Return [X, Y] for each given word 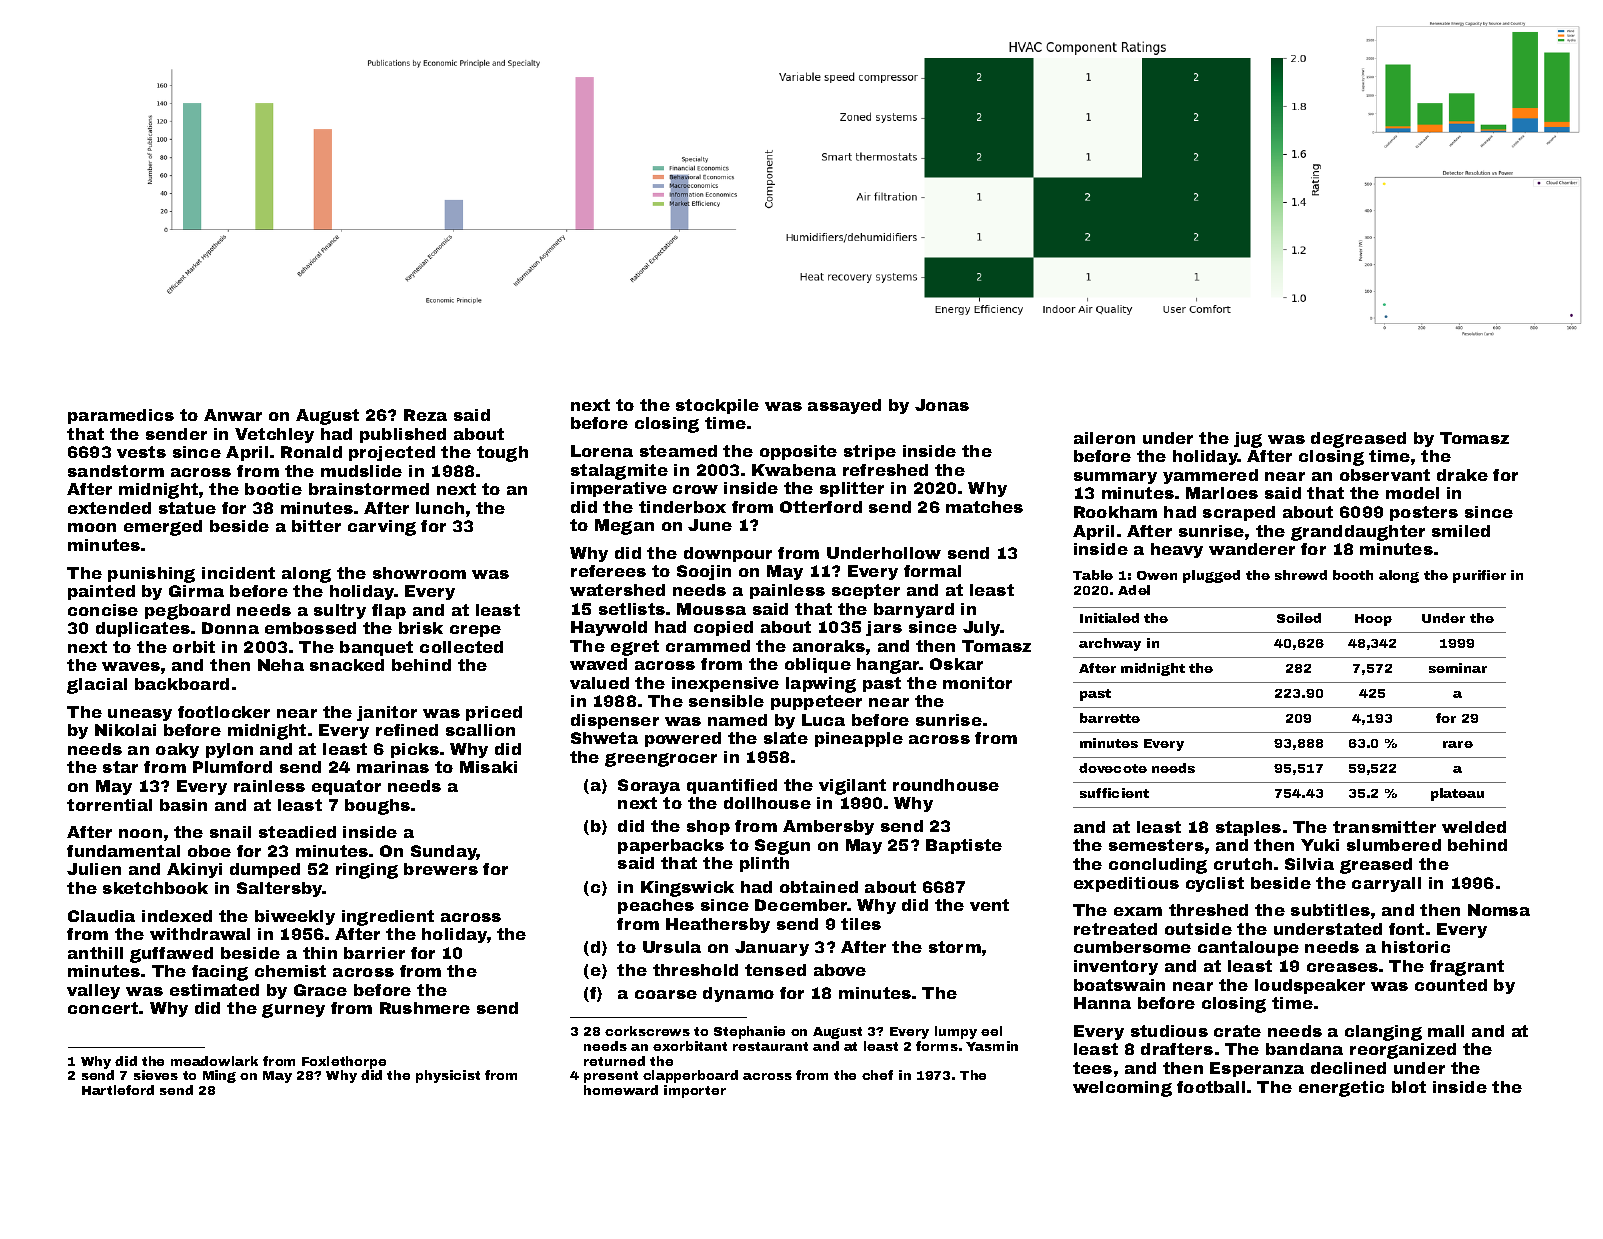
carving [382, 528]
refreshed [885, 470]
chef [877, 1075]
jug [1248, 440]
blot [1409, 1087]
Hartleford [118, 1090]
